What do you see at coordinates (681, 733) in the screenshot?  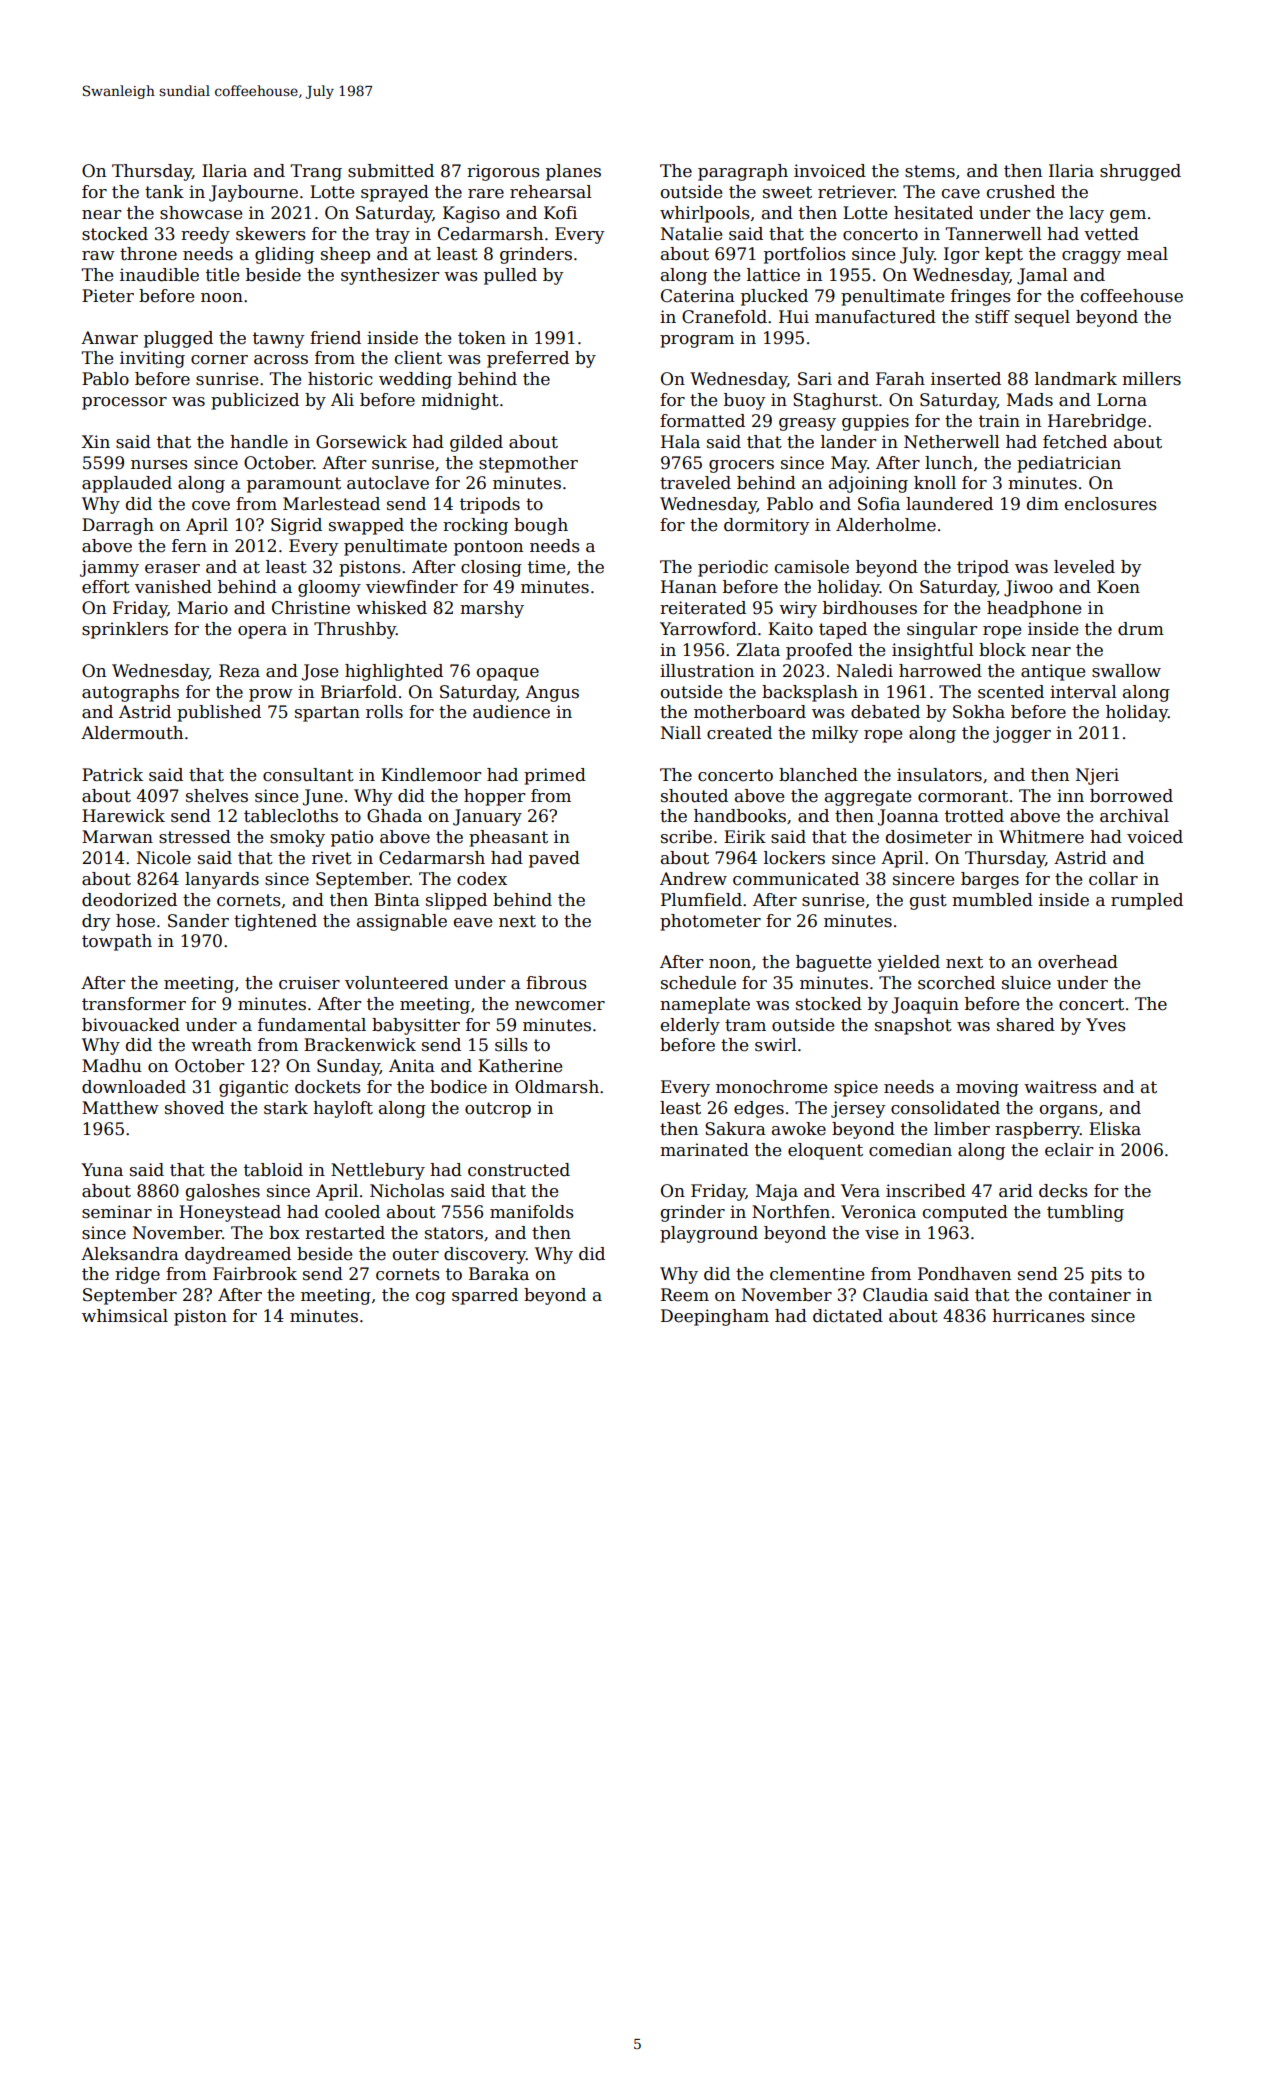 I see `Niall` at bounding box center [681, 733].
